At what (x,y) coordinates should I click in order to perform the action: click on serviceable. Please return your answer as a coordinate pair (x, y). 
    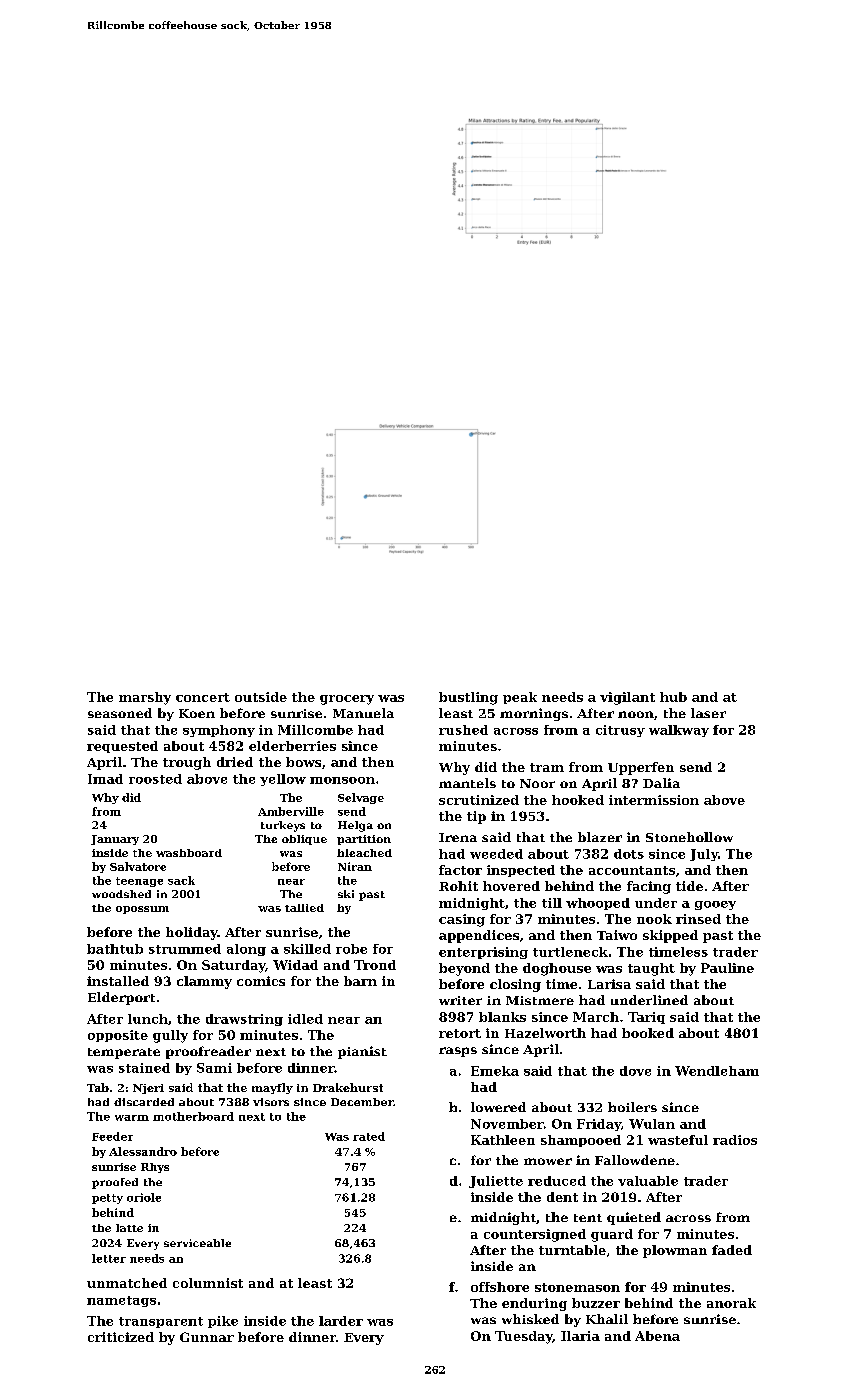
    Looking at the image, I should click on (197, 1243).
